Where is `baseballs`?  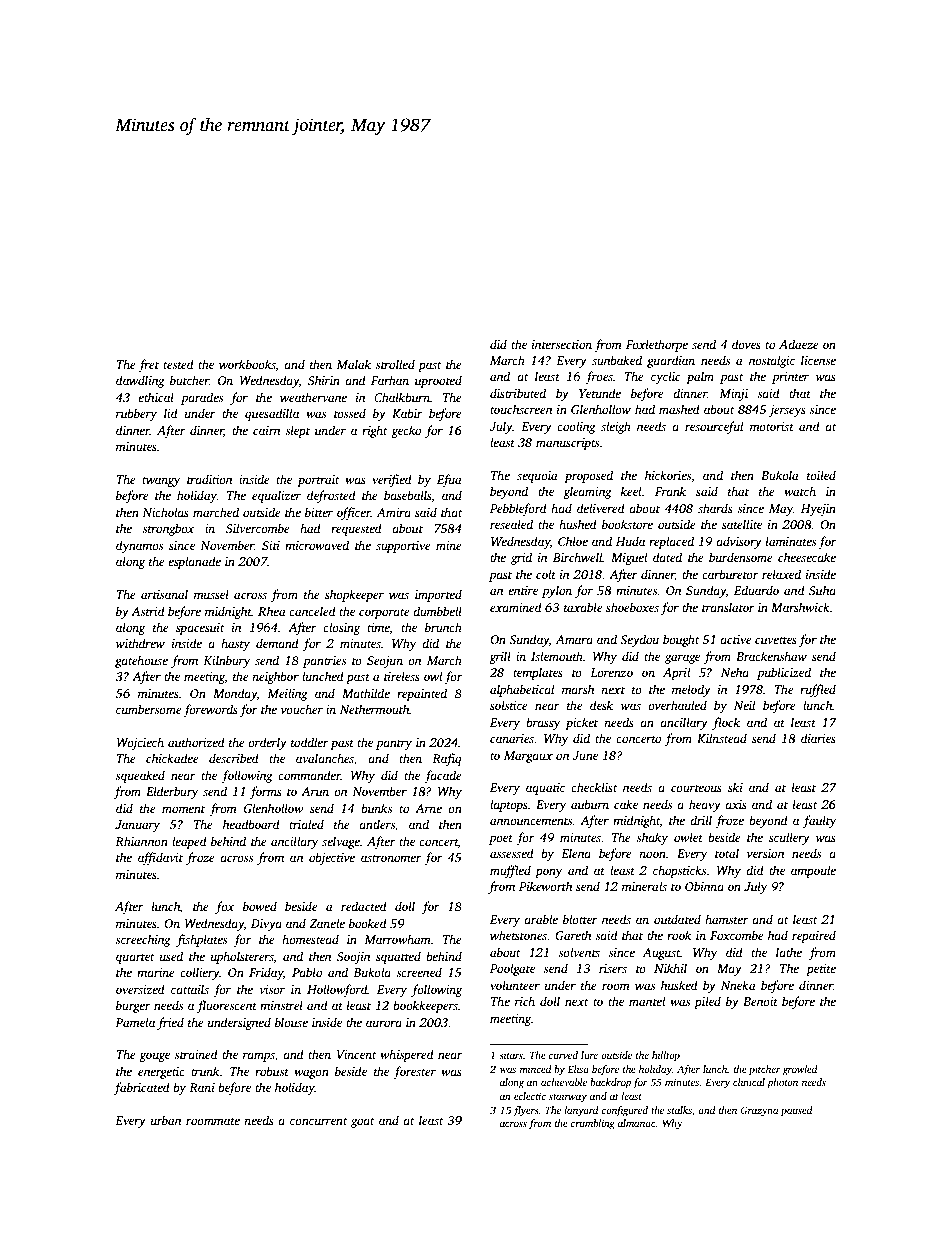
baseballs is located at coordinates (407, 495).
